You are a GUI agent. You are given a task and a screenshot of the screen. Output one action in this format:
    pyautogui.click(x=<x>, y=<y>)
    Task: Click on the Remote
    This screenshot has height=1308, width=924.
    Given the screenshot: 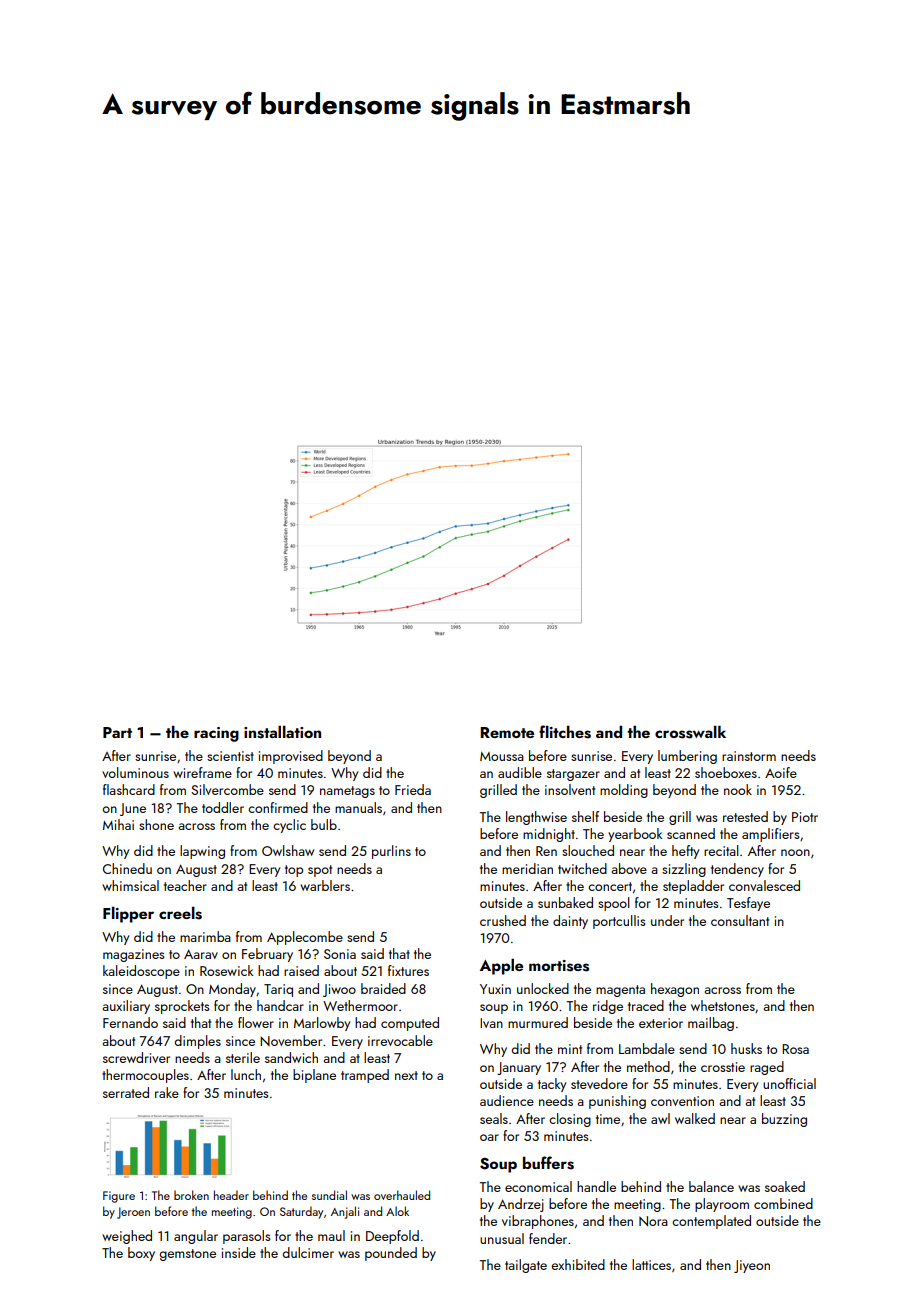 What is the action you would take?
    pyautogui.click(x=507, y=732)
